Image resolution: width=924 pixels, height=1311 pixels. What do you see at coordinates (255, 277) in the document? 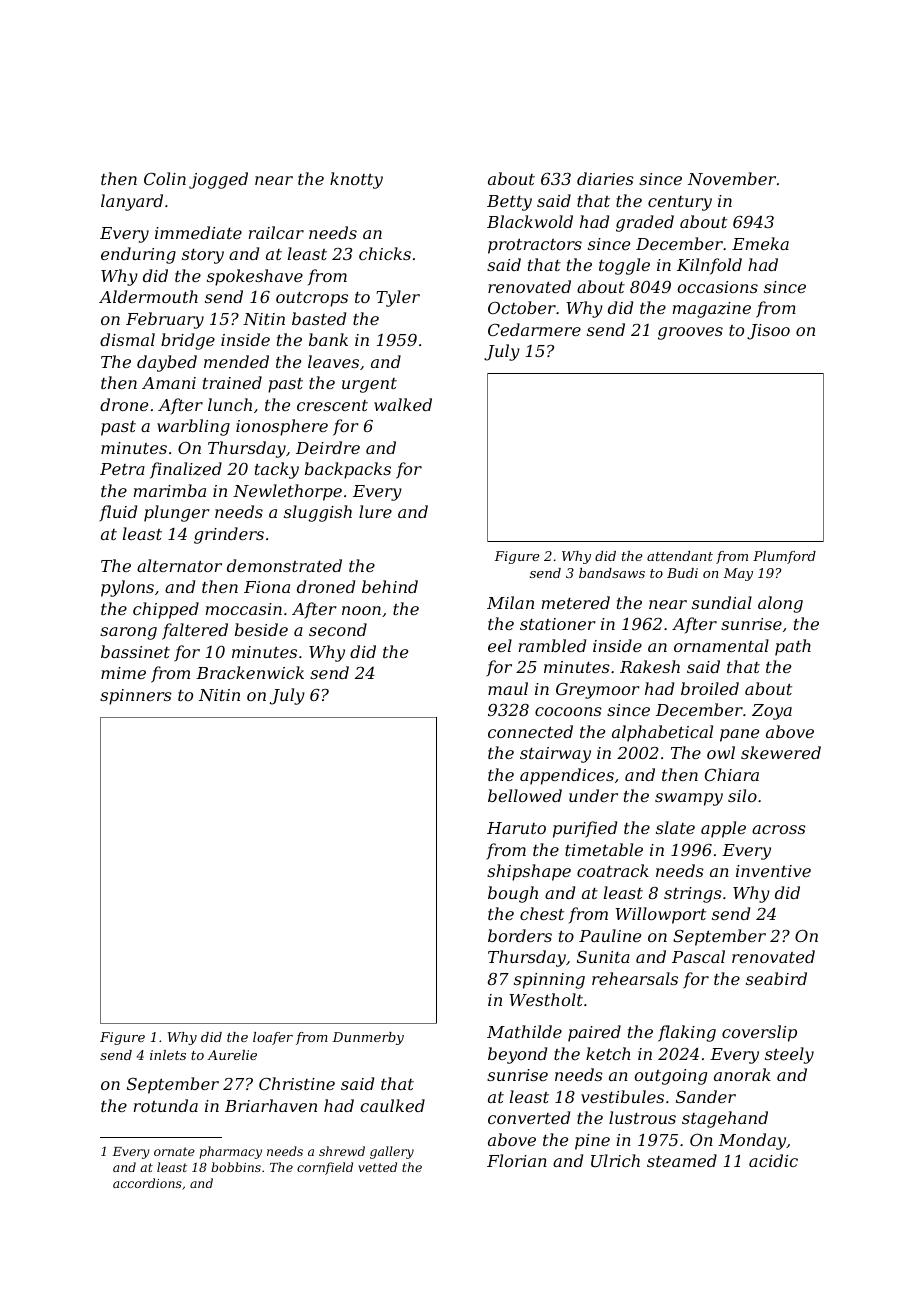
I see `spokeshave` at bounding box center [255, 277].
